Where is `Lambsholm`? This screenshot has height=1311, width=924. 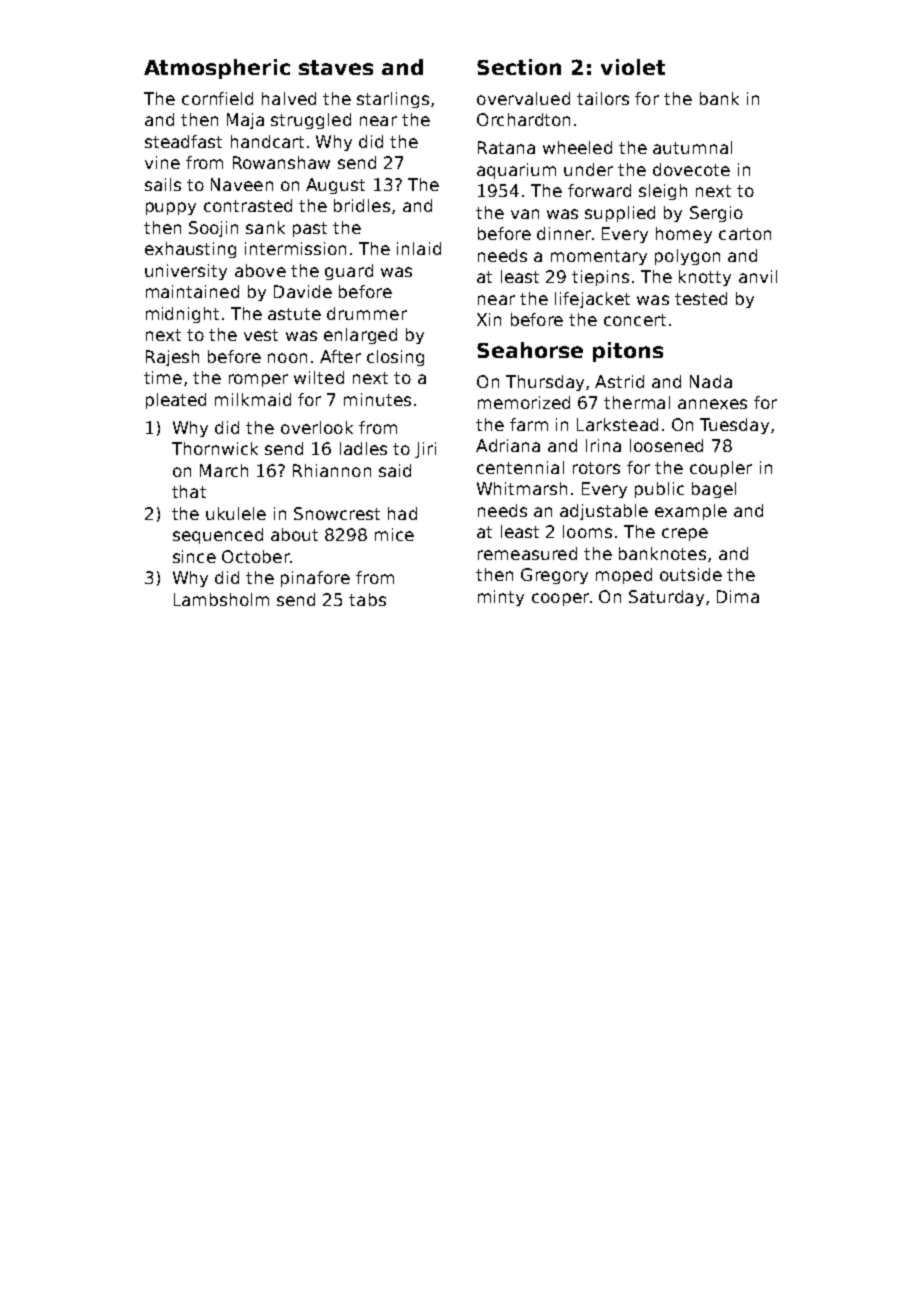 Lambsholm is located at coordinates (221, 599).
